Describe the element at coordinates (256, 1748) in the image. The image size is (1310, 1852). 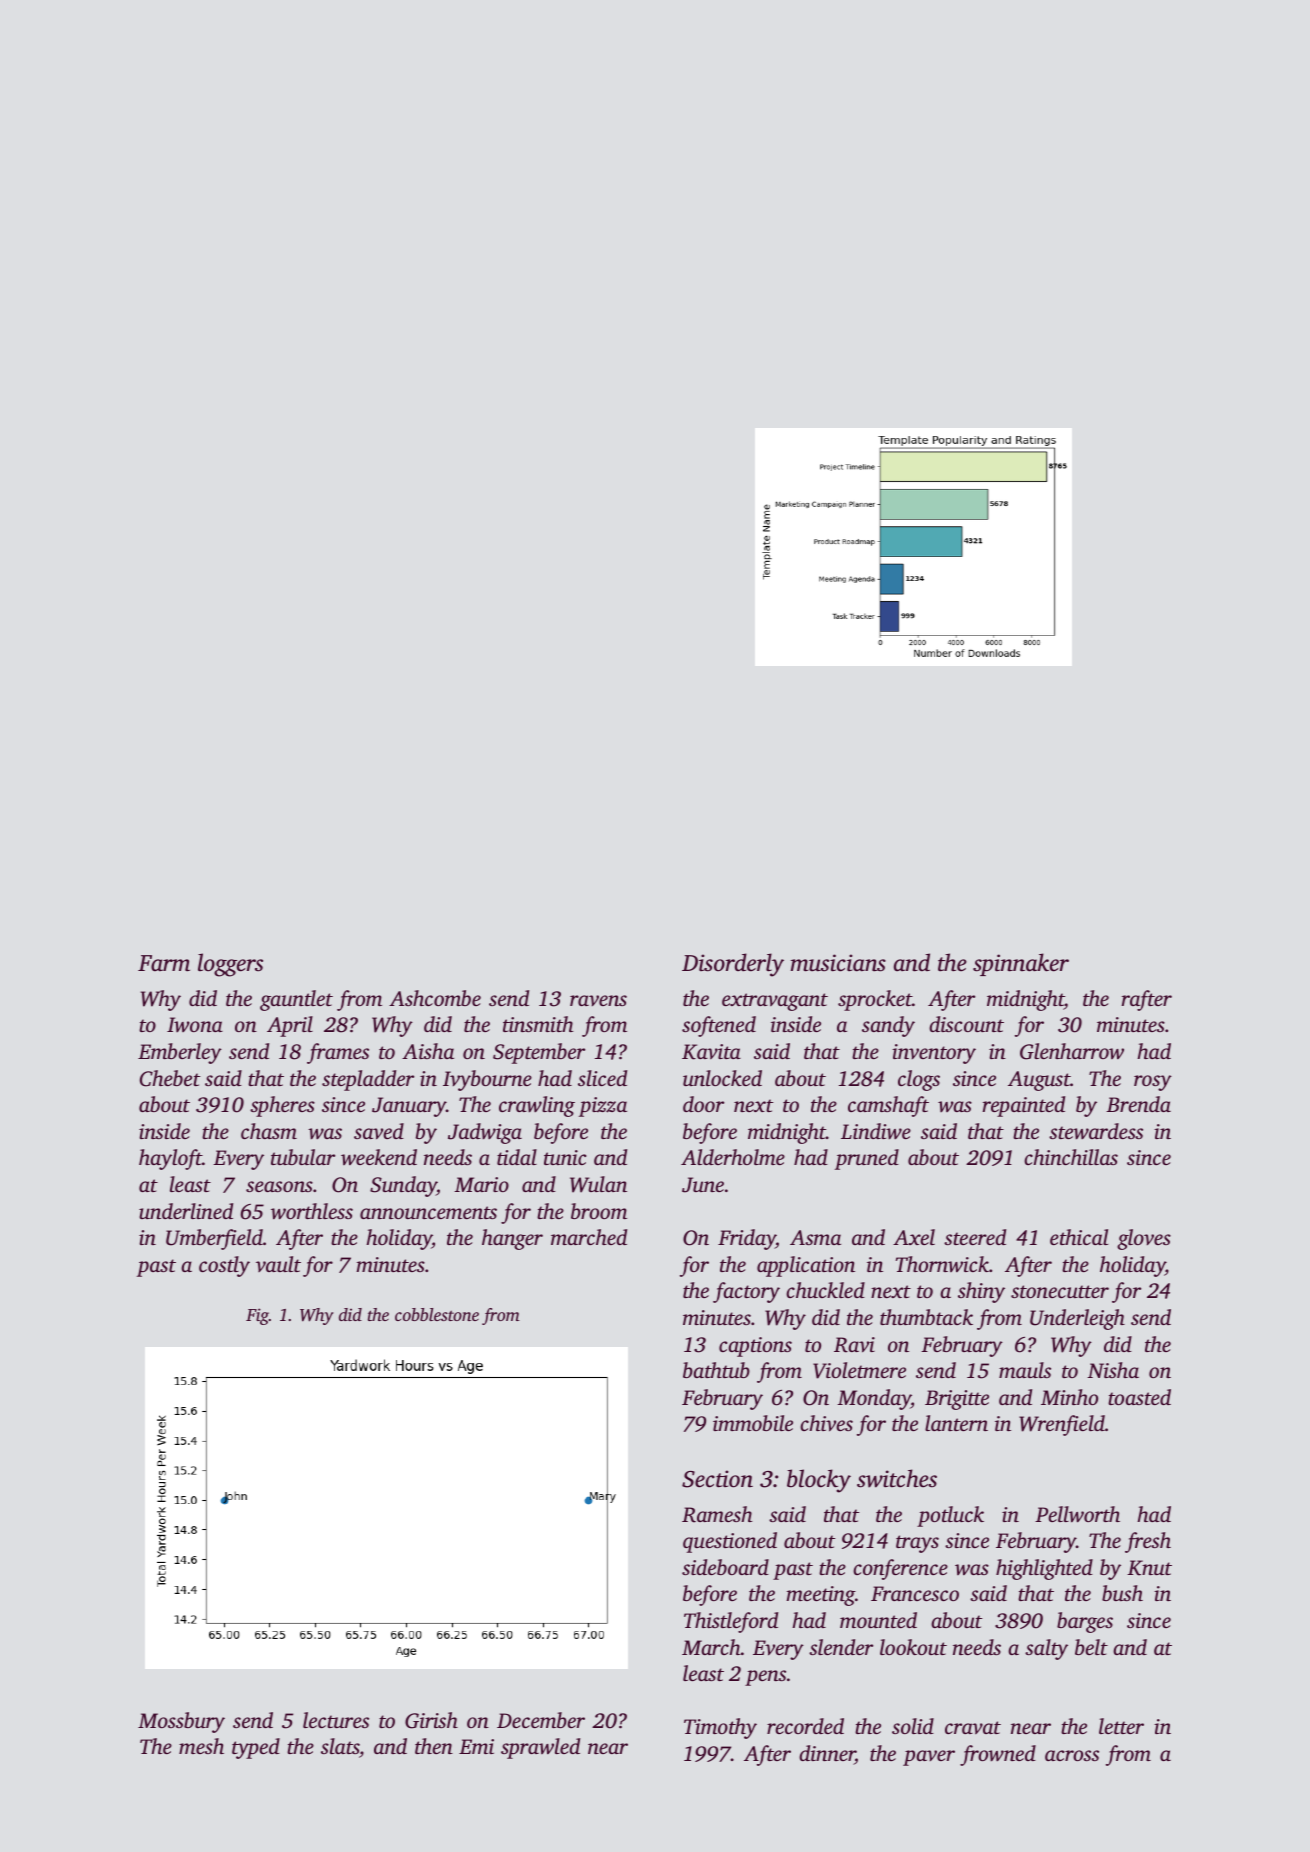
I see `typed` at that location.
